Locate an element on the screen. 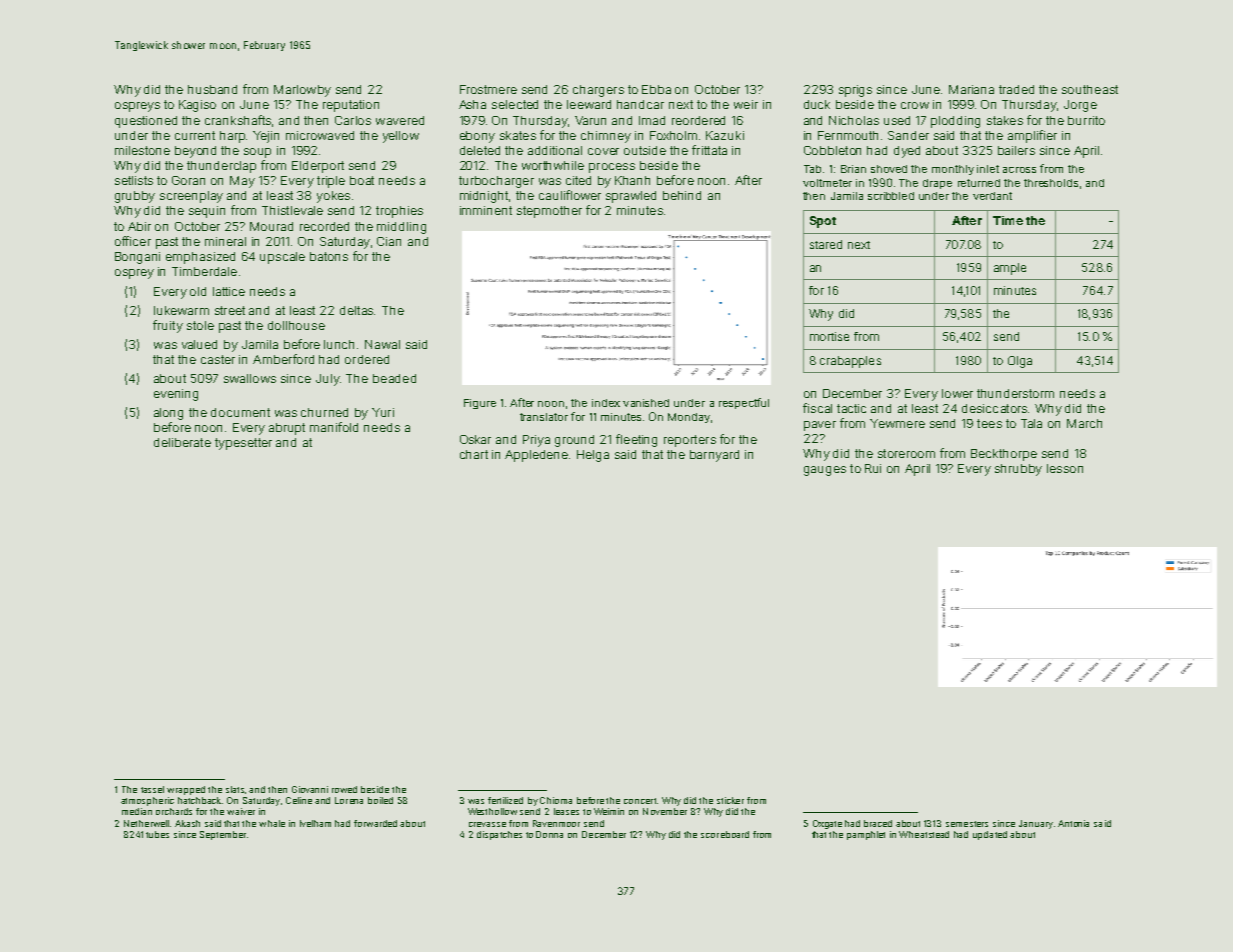 The width and height of the screenshot is (1233, 952). sprigs is located at coordinates (855, 91).
